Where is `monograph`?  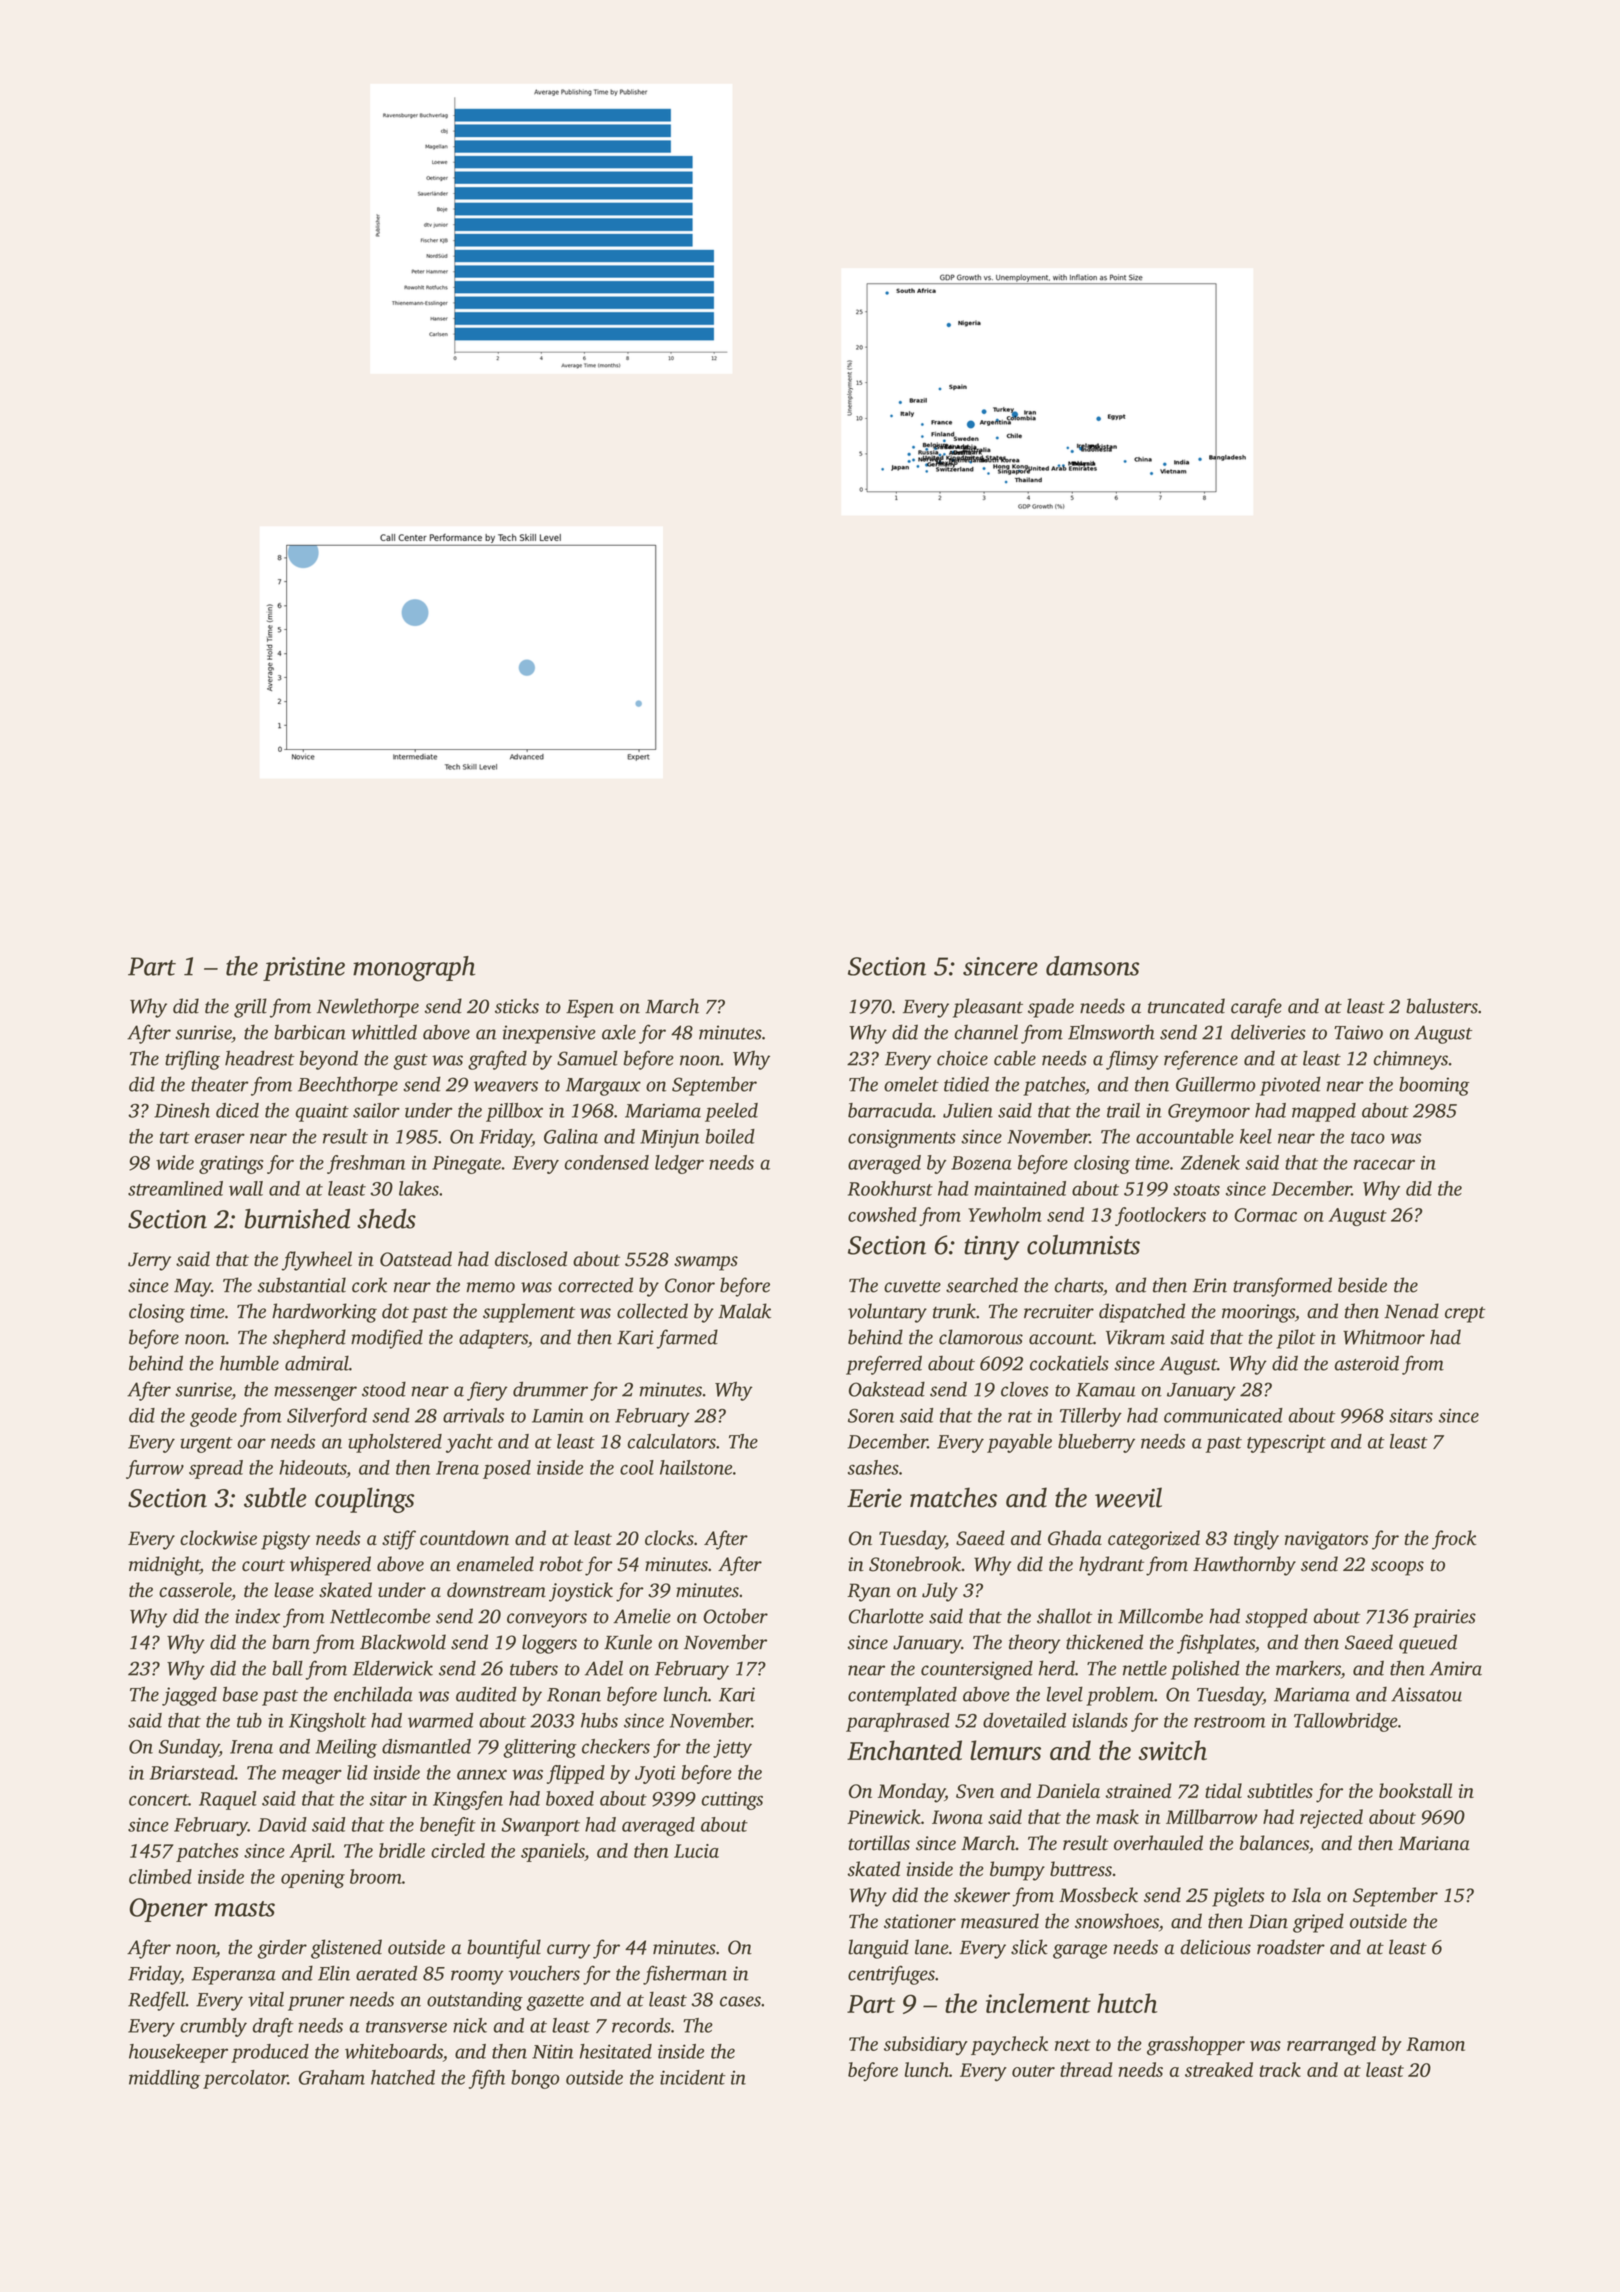
monograph is located at coordinates (414, 969).
